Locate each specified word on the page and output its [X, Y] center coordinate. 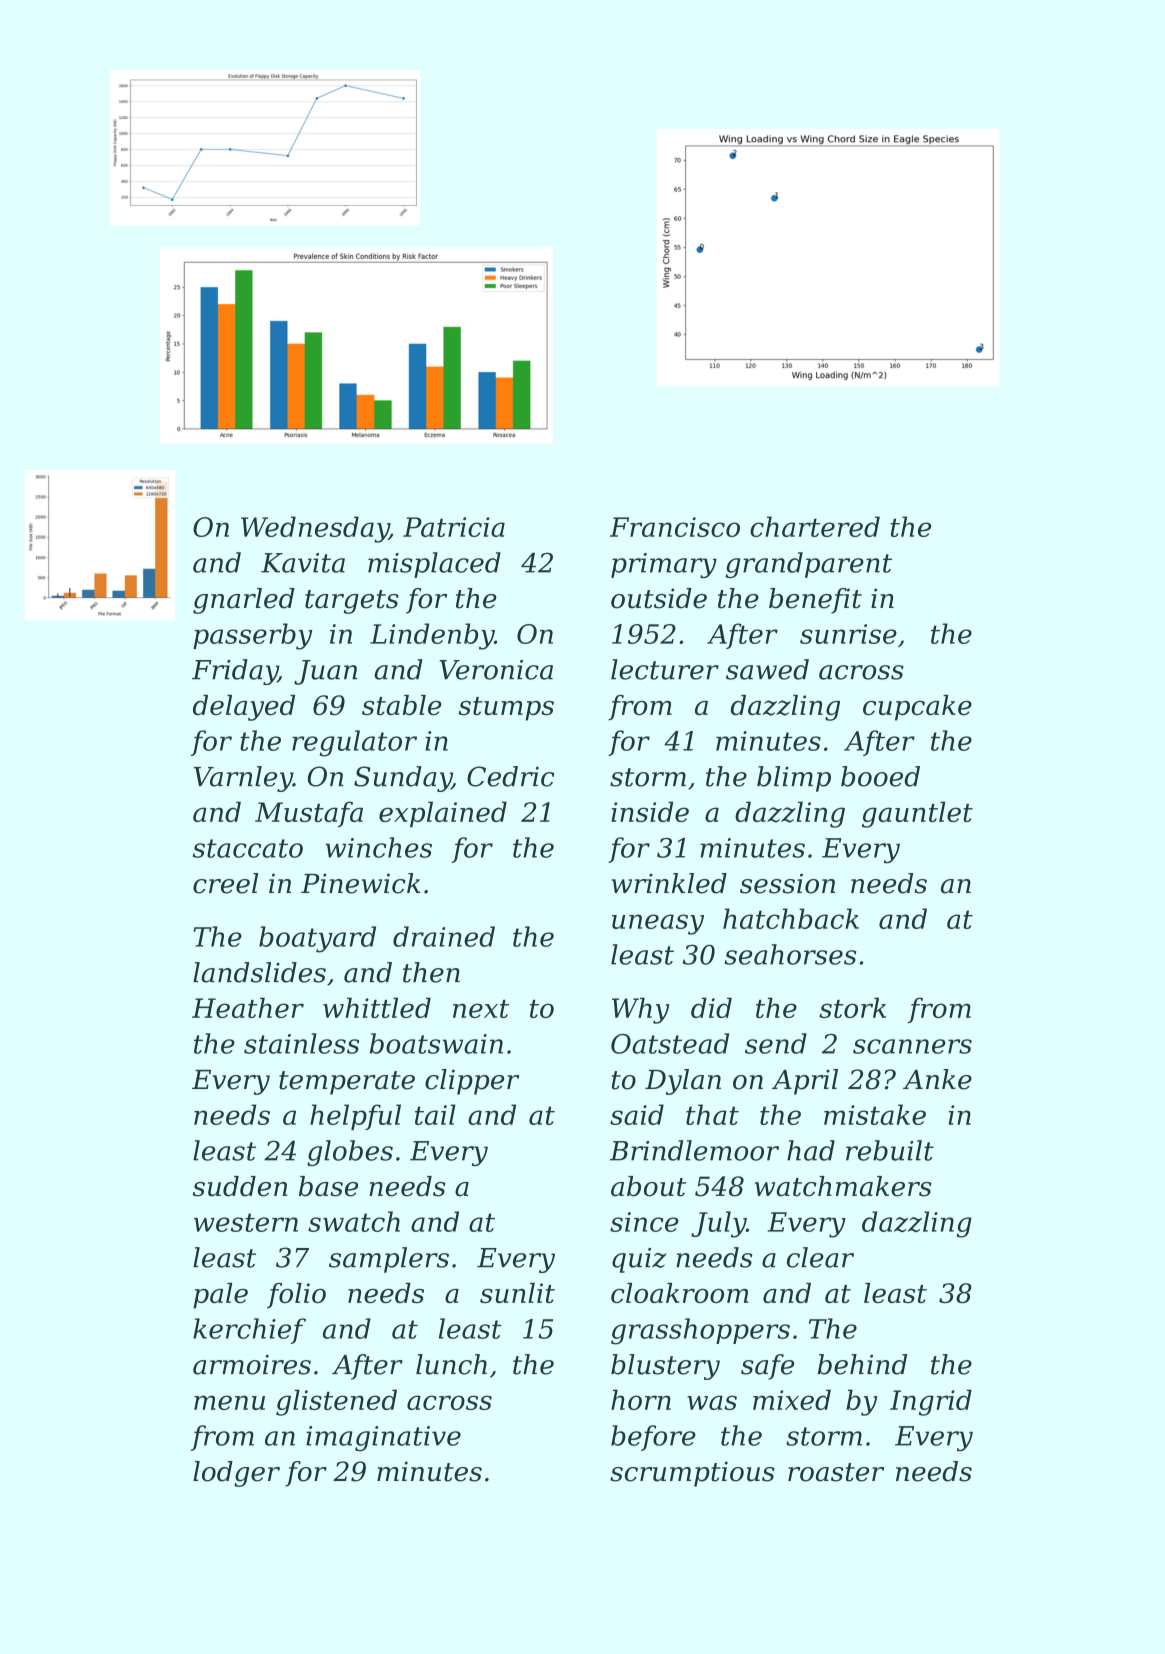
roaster [836, 1472]
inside [650, 811]
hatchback [791, 918]
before [653, 1438]
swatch [354, 1221]
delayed [244, 708]
